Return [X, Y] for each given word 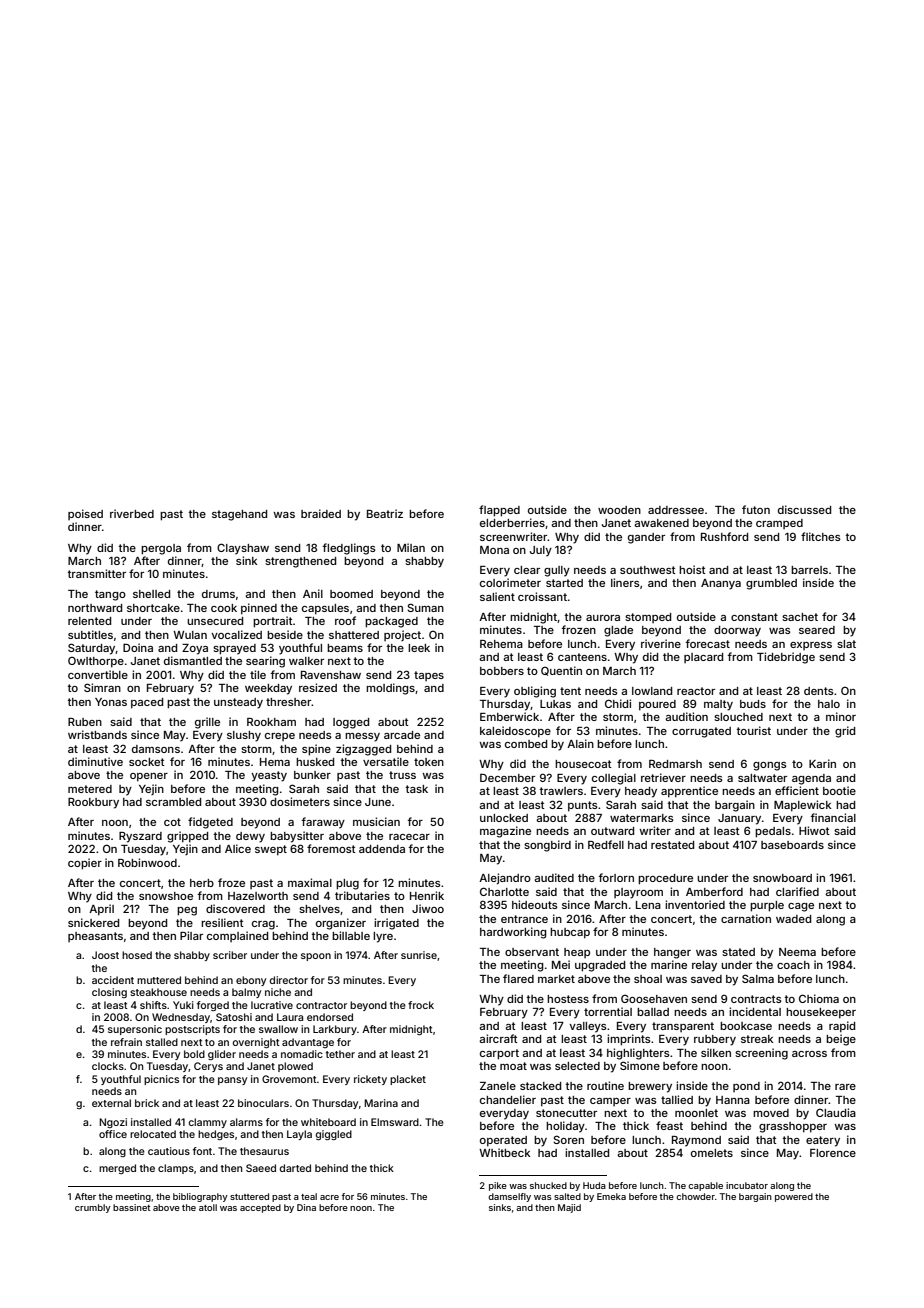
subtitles [90, 634]
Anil [313, 593]
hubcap [570, 933]
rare [845, 1087]
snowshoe [166, 896]
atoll [208, 1207]
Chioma [819, 998]
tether [340, 1054]
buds [753, 704]
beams [345, 648]
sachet [800, 617]
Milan [411, 547]
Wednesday [181, 1018]
